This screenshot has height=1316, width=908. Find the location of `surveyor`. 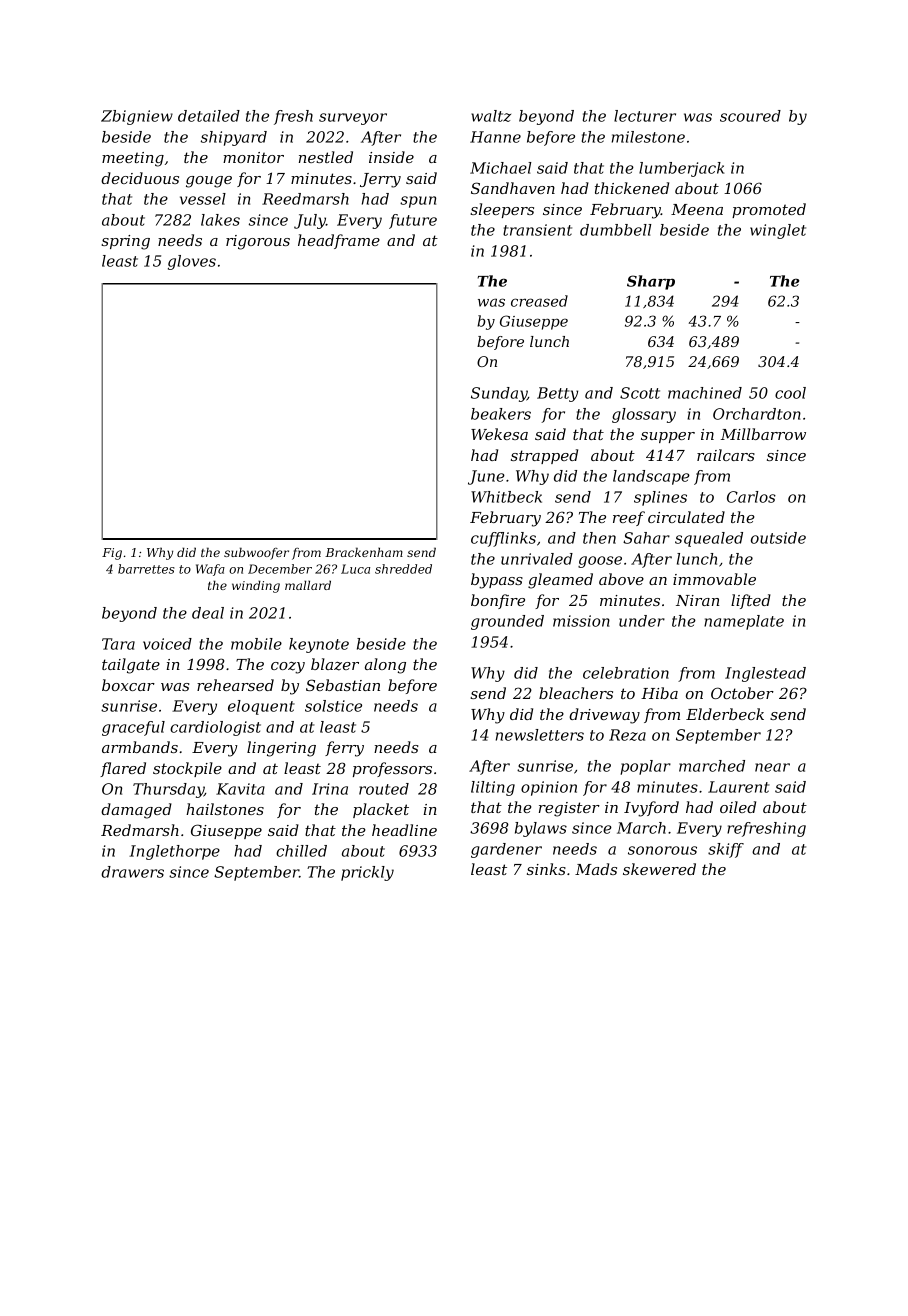

surveyor is located at coordinates (353, 119).
